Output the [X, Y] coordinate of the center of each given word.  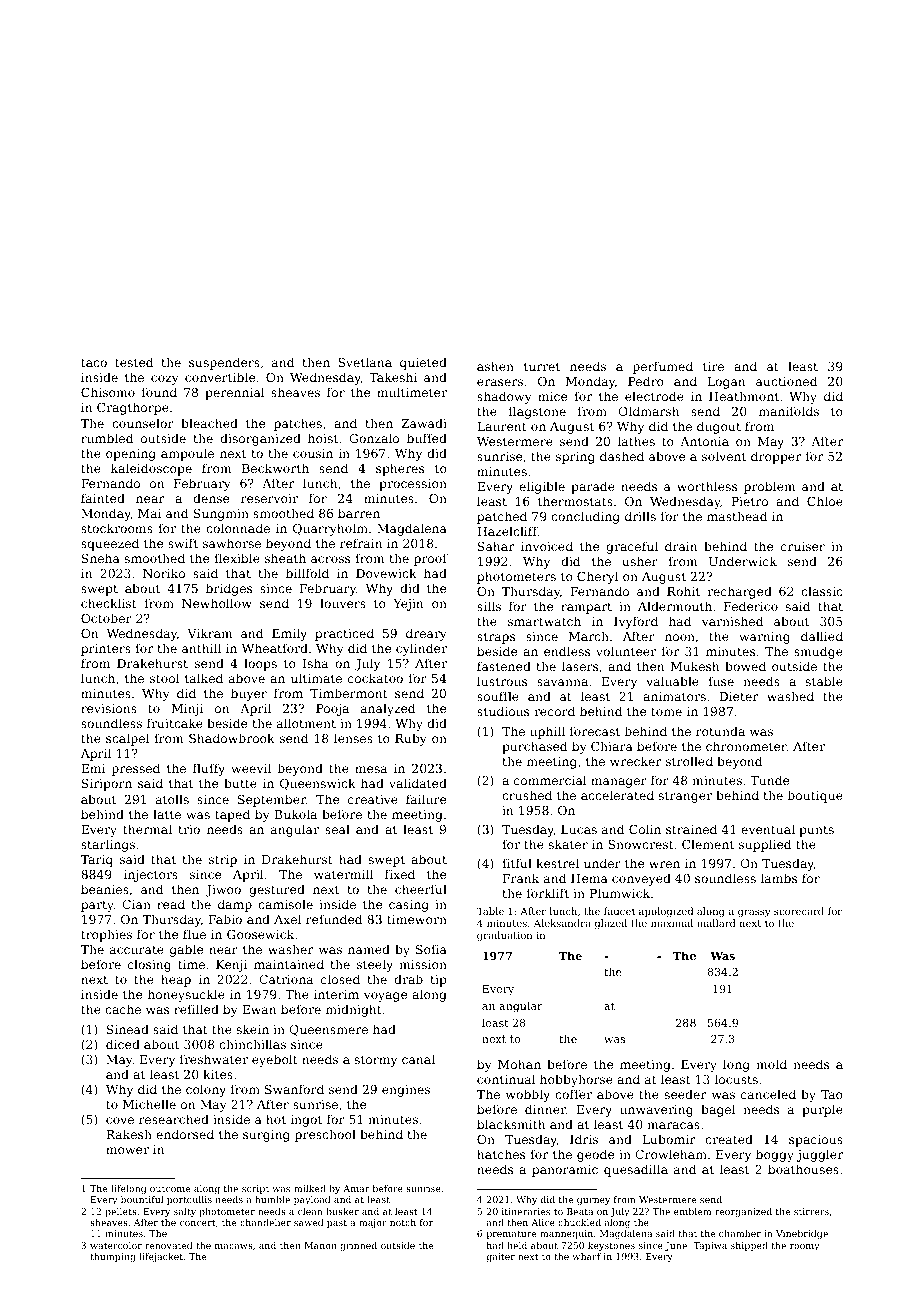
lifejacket [161, 1257]
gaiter [501, 1257]
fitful [517, 863]
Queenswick [318, 784]
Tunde [769, 780]
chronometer [746, 746]
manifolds [789, 411]
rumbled [107, 438]
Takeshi [393, 377]
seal [337, 829]
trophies [106, 935]
